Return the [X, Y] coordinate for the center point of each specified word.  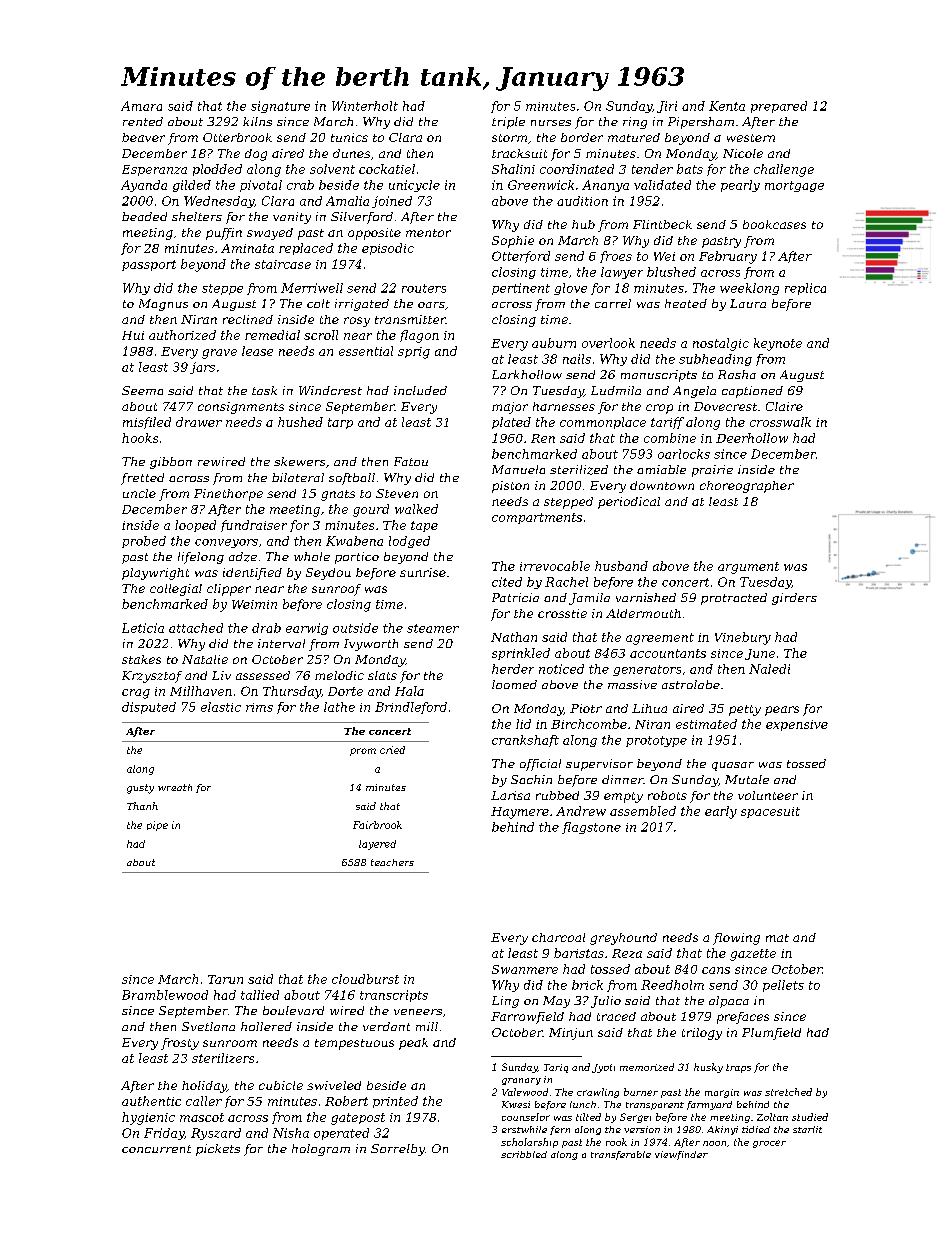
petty [745, 710]
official [540, 765]
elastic [221, 707]
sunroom [230, 1043]
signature [280, 107]
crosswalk [780, 422]
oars [431, 305]
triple [508, 123]
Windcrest [330, 390]
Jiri [667, 107]
